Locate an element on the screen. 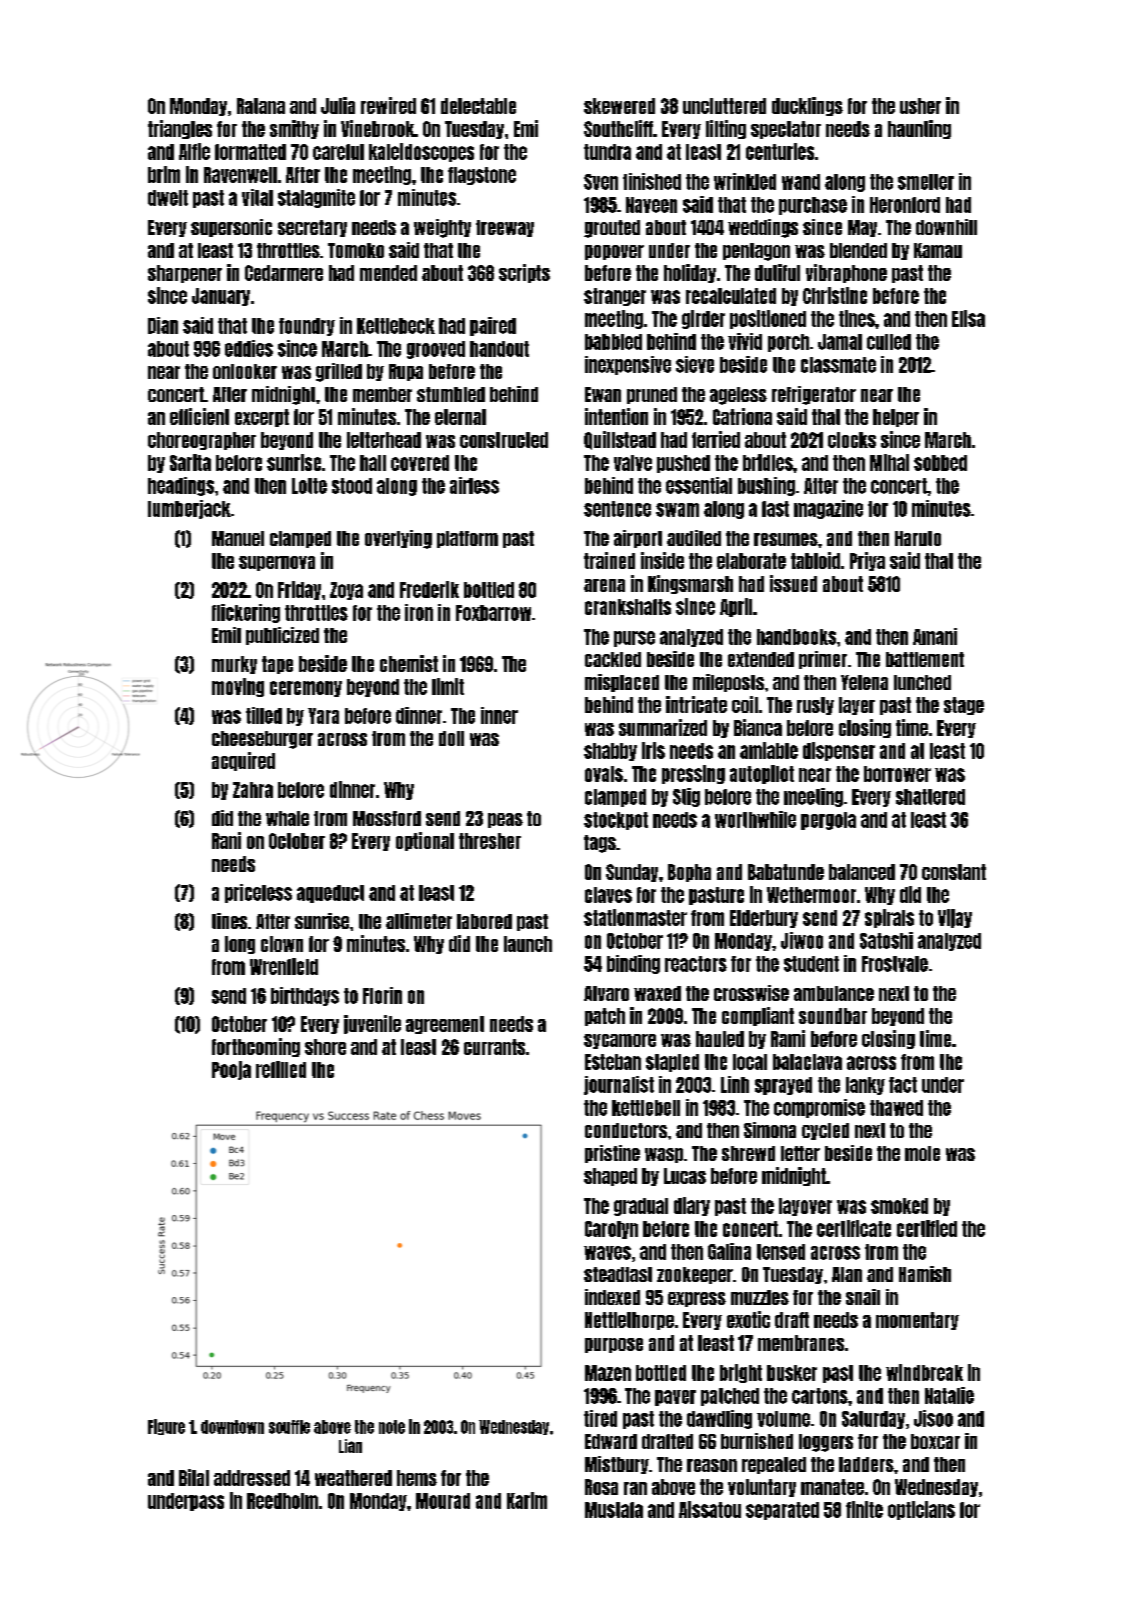 This screenshot has height=1608, width=1137. Reedholm is located at coordinates (282, 1501).
